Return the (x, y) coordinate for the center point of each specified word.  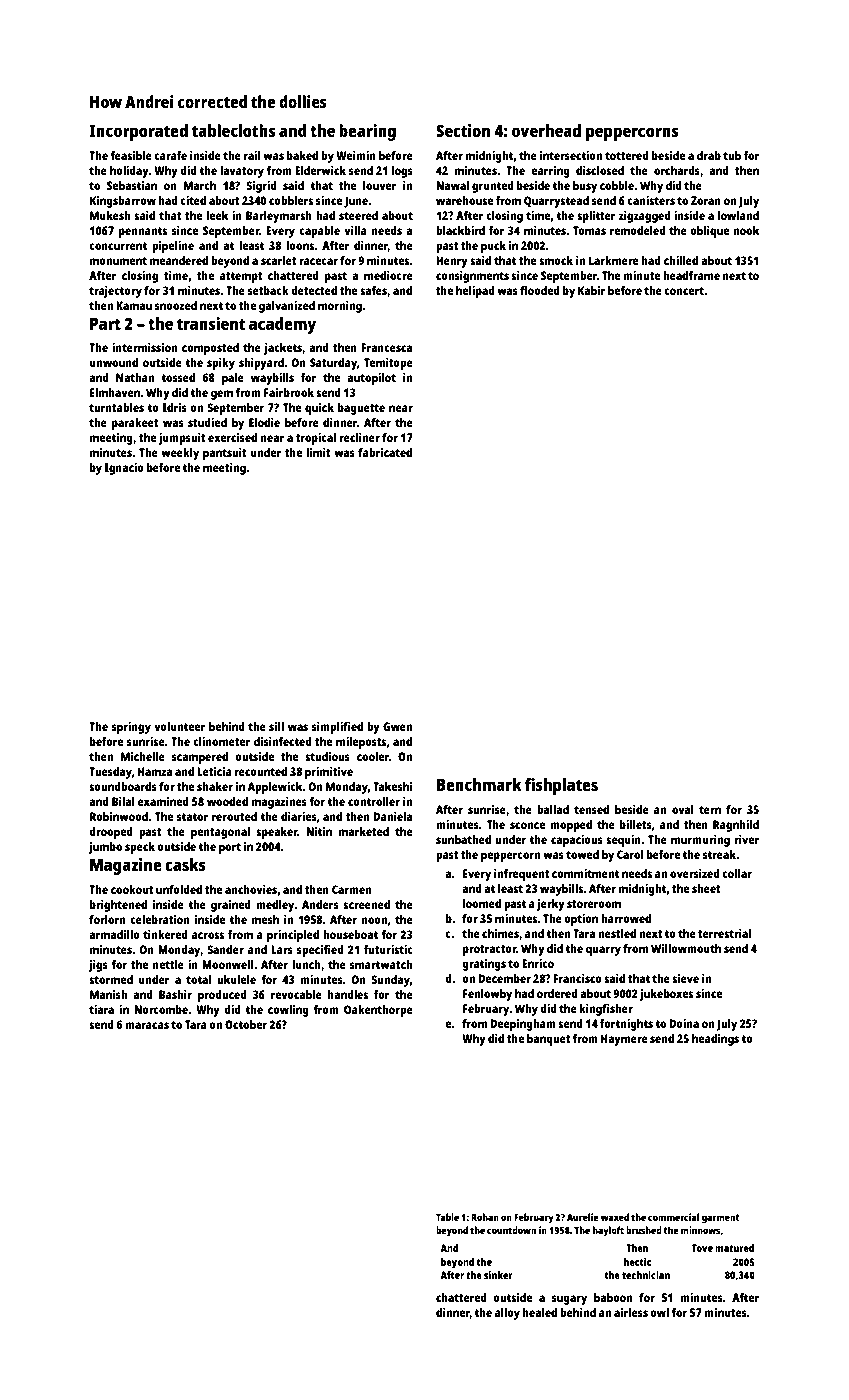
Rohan (485, 1217)
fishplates (561, 786)
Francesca (386, 347)
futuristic (388, 949)
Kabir (592, 290)
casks (185, 864)
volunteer (180, 726)
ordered (557, 993)
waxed (615, 1217)
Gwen (397, 726)
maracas (147, 1025)
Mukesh (110, 215)
